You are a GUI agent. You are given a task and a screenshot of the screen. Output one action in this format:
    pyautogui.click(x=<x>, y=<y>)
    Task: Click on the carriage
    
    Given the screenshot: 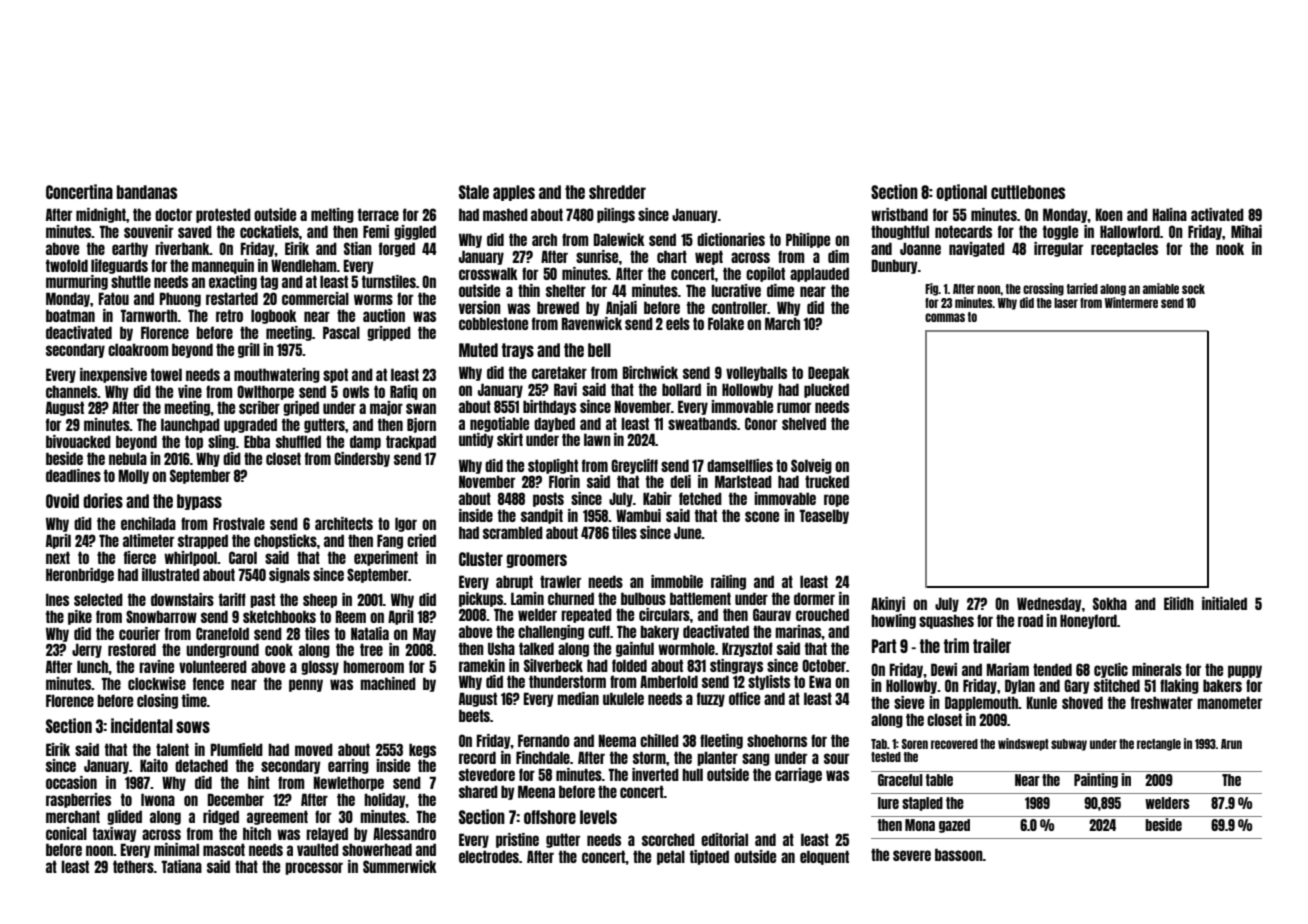 What is the action you would take?
    pyautogui.click(x=798, y=775)
